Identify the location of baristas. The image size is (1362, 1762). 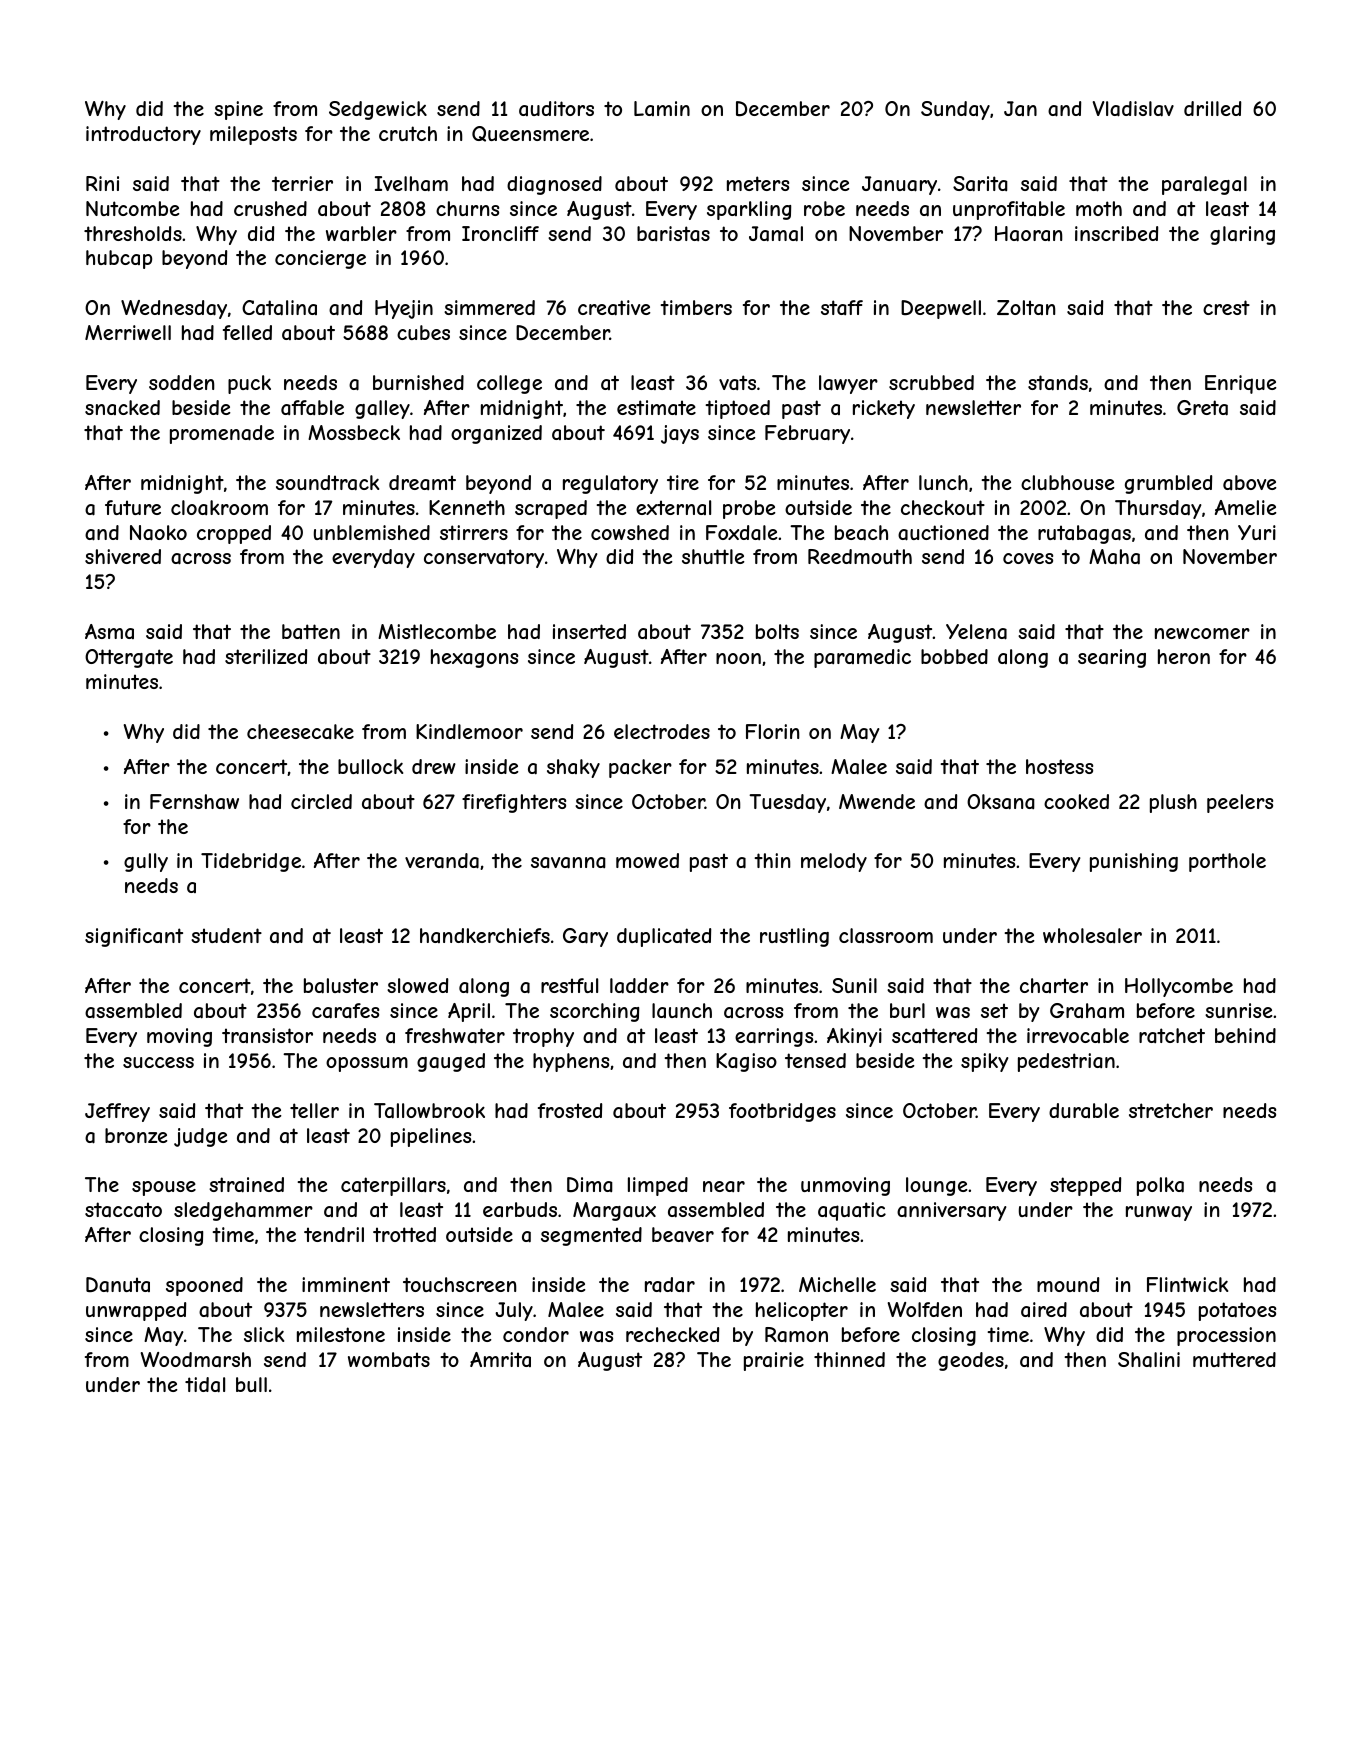
(673, 233).
